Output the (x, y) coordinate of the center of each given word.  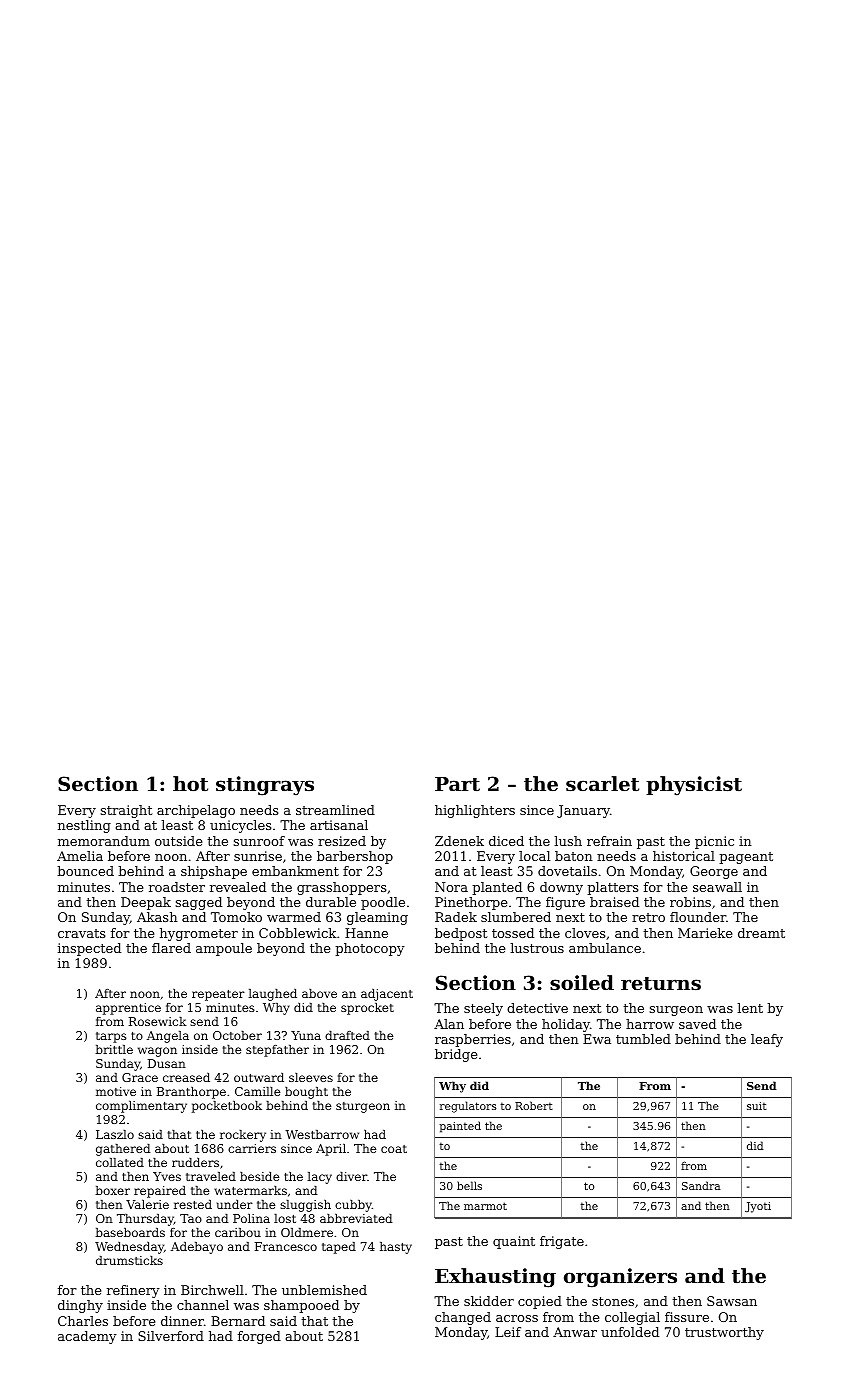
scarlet (602, 784)
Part (457, 784)
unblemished (324, 1290)
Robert (534, 1105)
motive (116, 1091)
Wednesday (129, 1248)
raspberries (473, 1040)
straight (126, 811)
